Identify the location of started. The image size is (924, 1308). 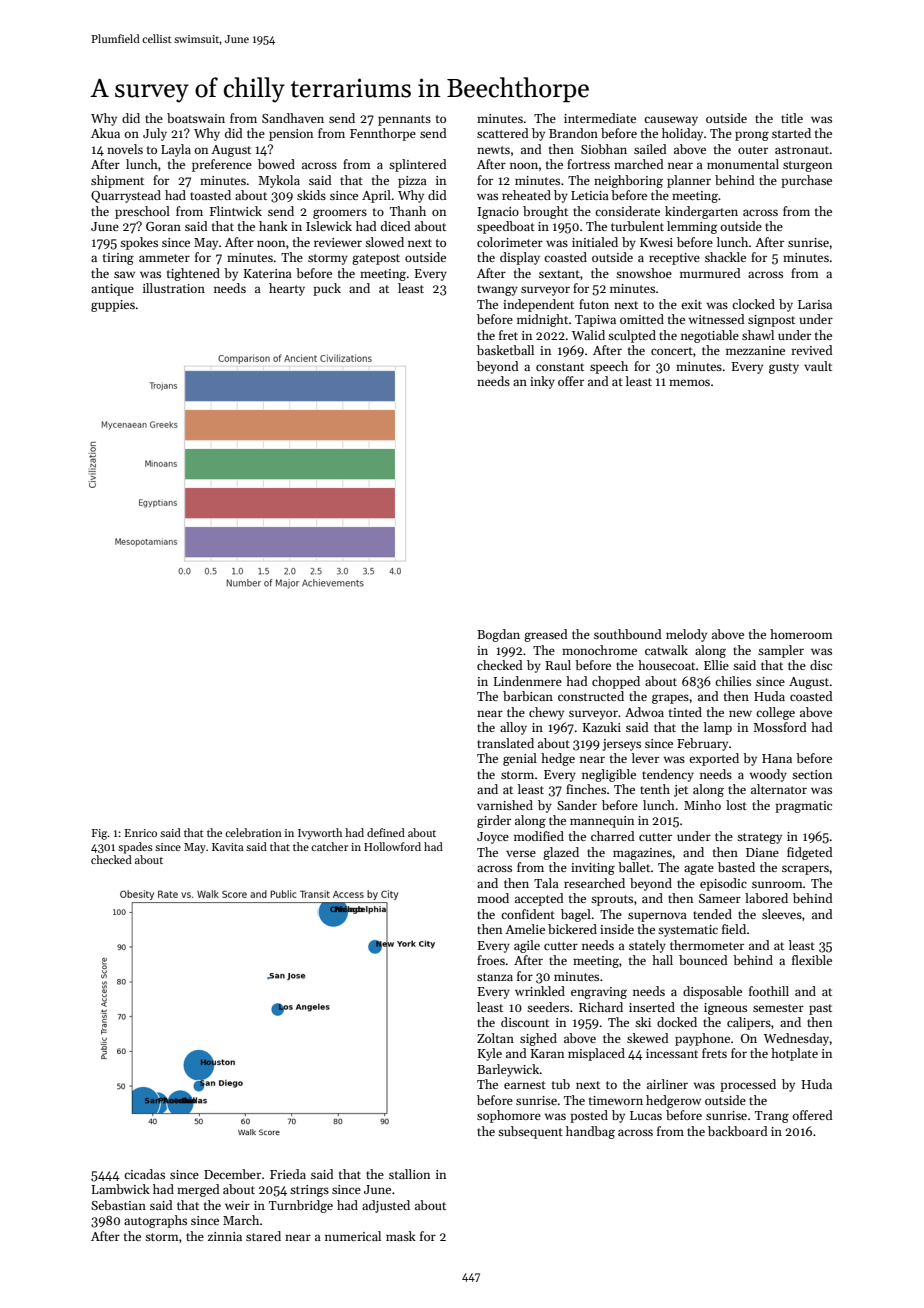
(791, 133).
